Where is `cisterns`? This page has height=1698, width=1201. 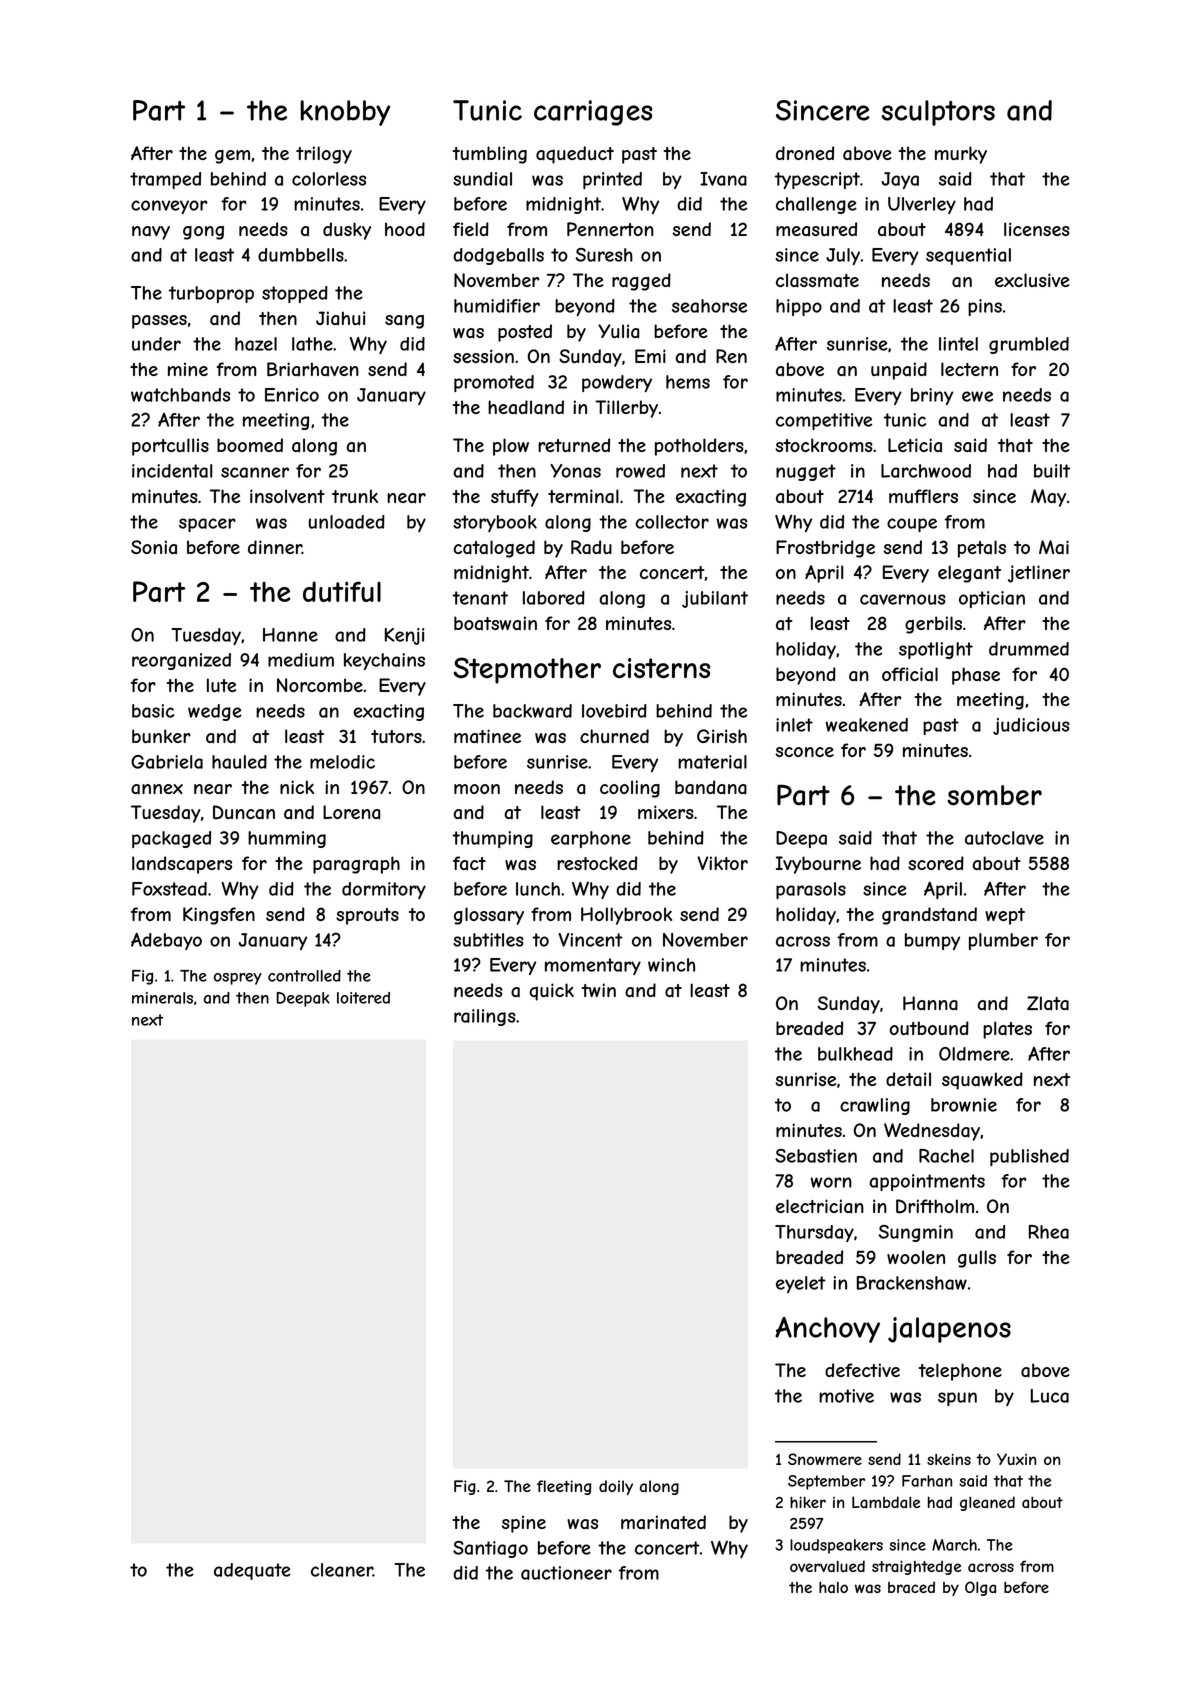
cisterns is located at coordinates (661, 668).
